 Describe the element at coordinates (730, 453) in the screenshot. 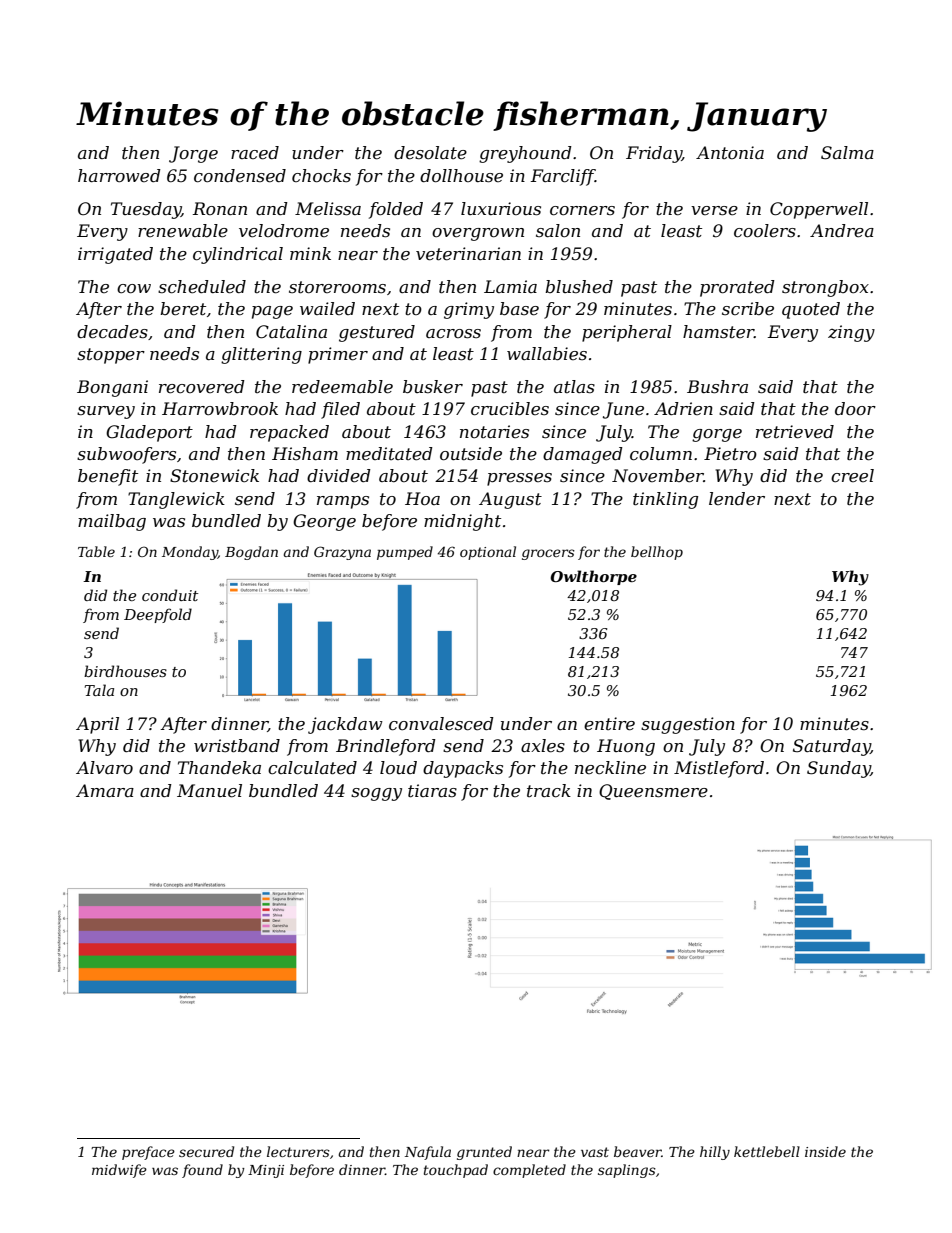

I see `Pietro` at that location.
